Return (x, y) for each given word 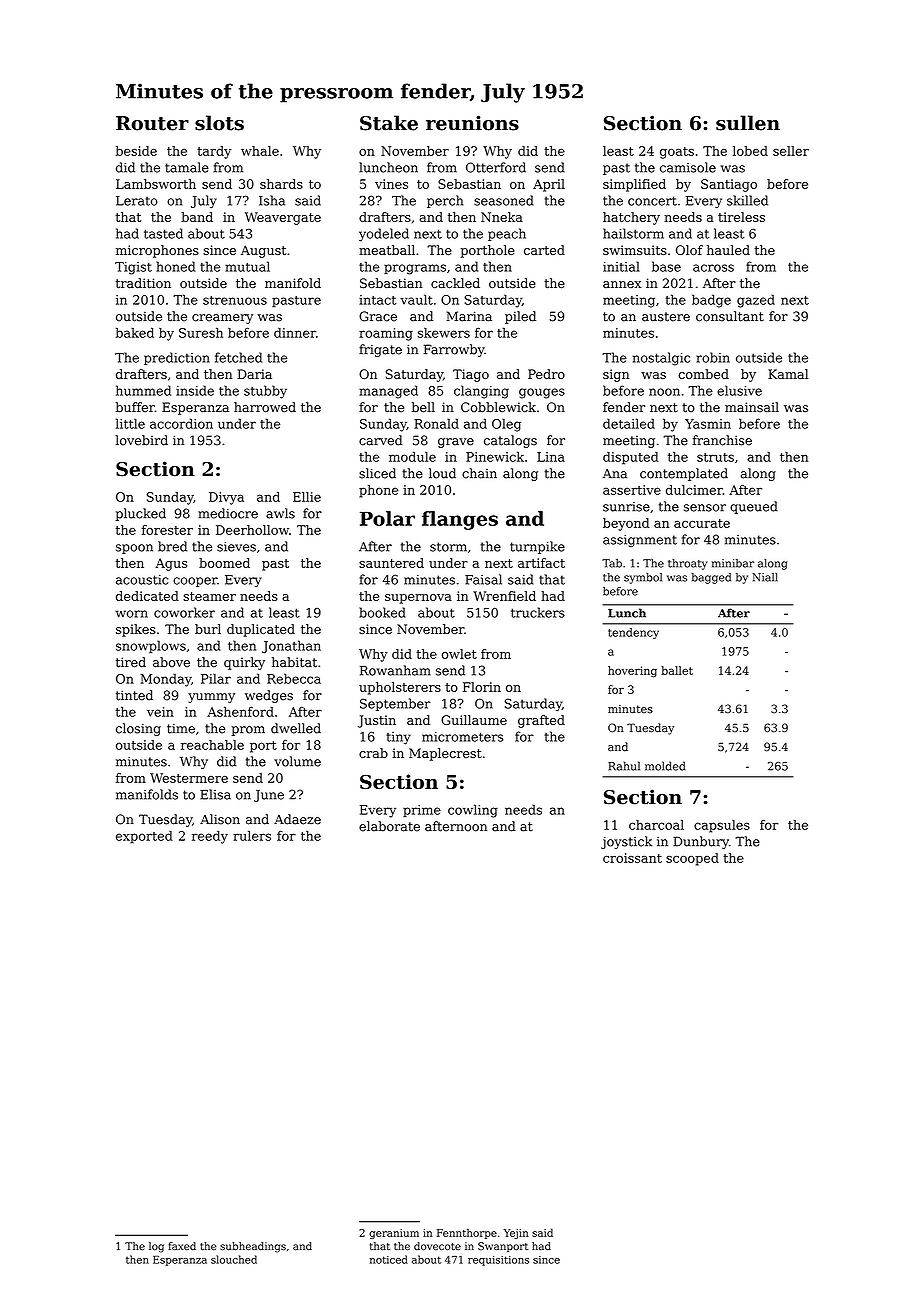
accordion (181, 423)
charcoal (656, 825)
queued (754, 507)
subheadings (253, 1247)
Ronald (436, 423)
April (549, 185)
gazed (756, 301)
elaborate (389, 826)
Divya (226, 498)
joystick (626, 842)
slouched (234, 1259)
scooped (692, 859)
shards (281, 184)
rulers (252, 836)
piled (520, 317)
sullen (748, 123)
